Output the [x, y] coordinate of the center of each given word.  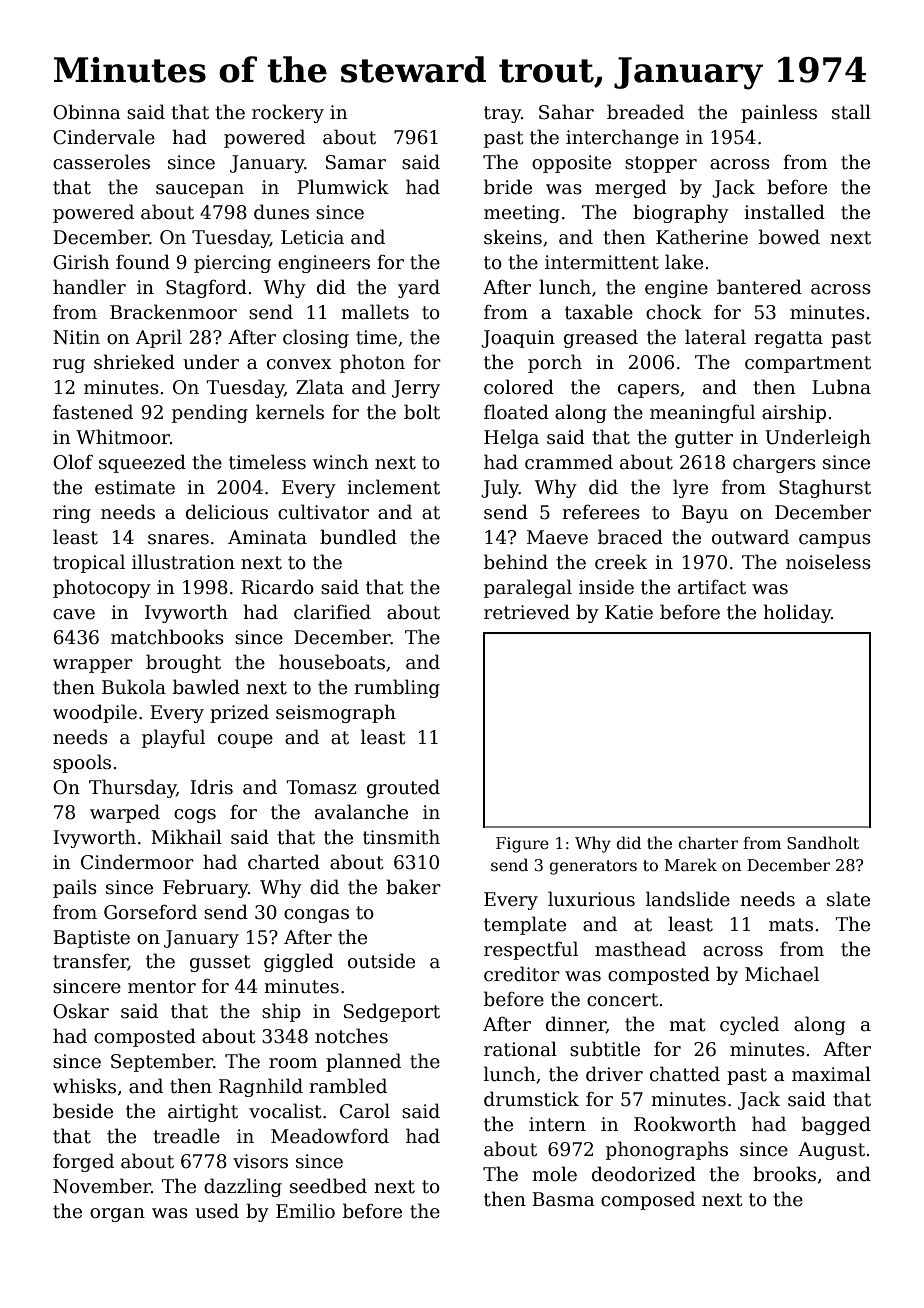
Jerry [416, 389]
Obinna [87, 112]
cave [74, 614]
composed [648, 1200]
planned [363, 1062]
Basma [563, 1199]
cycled [749, 1025]
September [162, 1062]
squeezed [142, 463]
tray [502, 114]
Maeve [557, 537]
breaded [645, 112]
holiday [797, 613]
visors [260, 1161]
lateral [715, 337]
